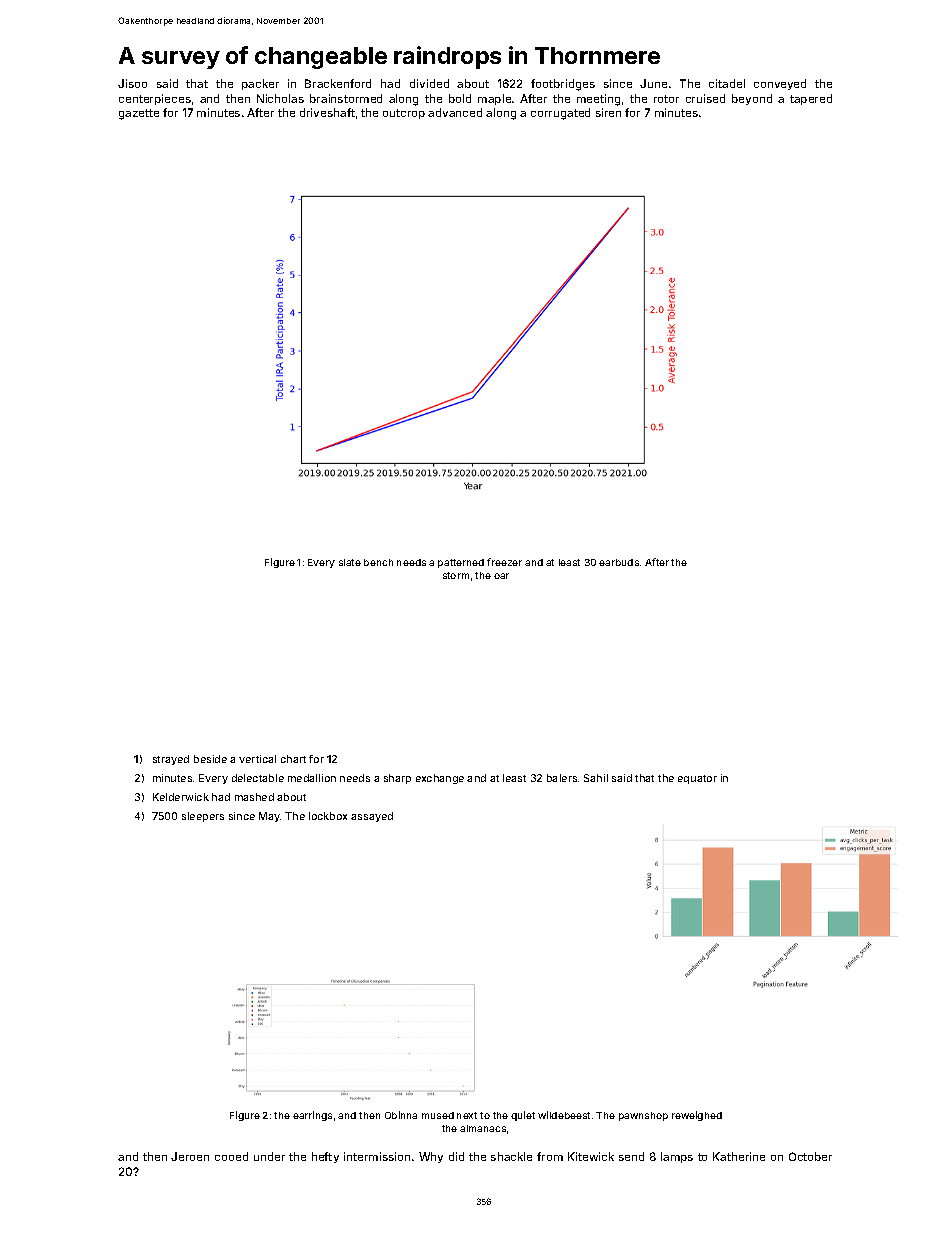 The image size is (952, 1233). Describe the element at coordinates (504, 562) in the image. I see `freezer` at that location.
